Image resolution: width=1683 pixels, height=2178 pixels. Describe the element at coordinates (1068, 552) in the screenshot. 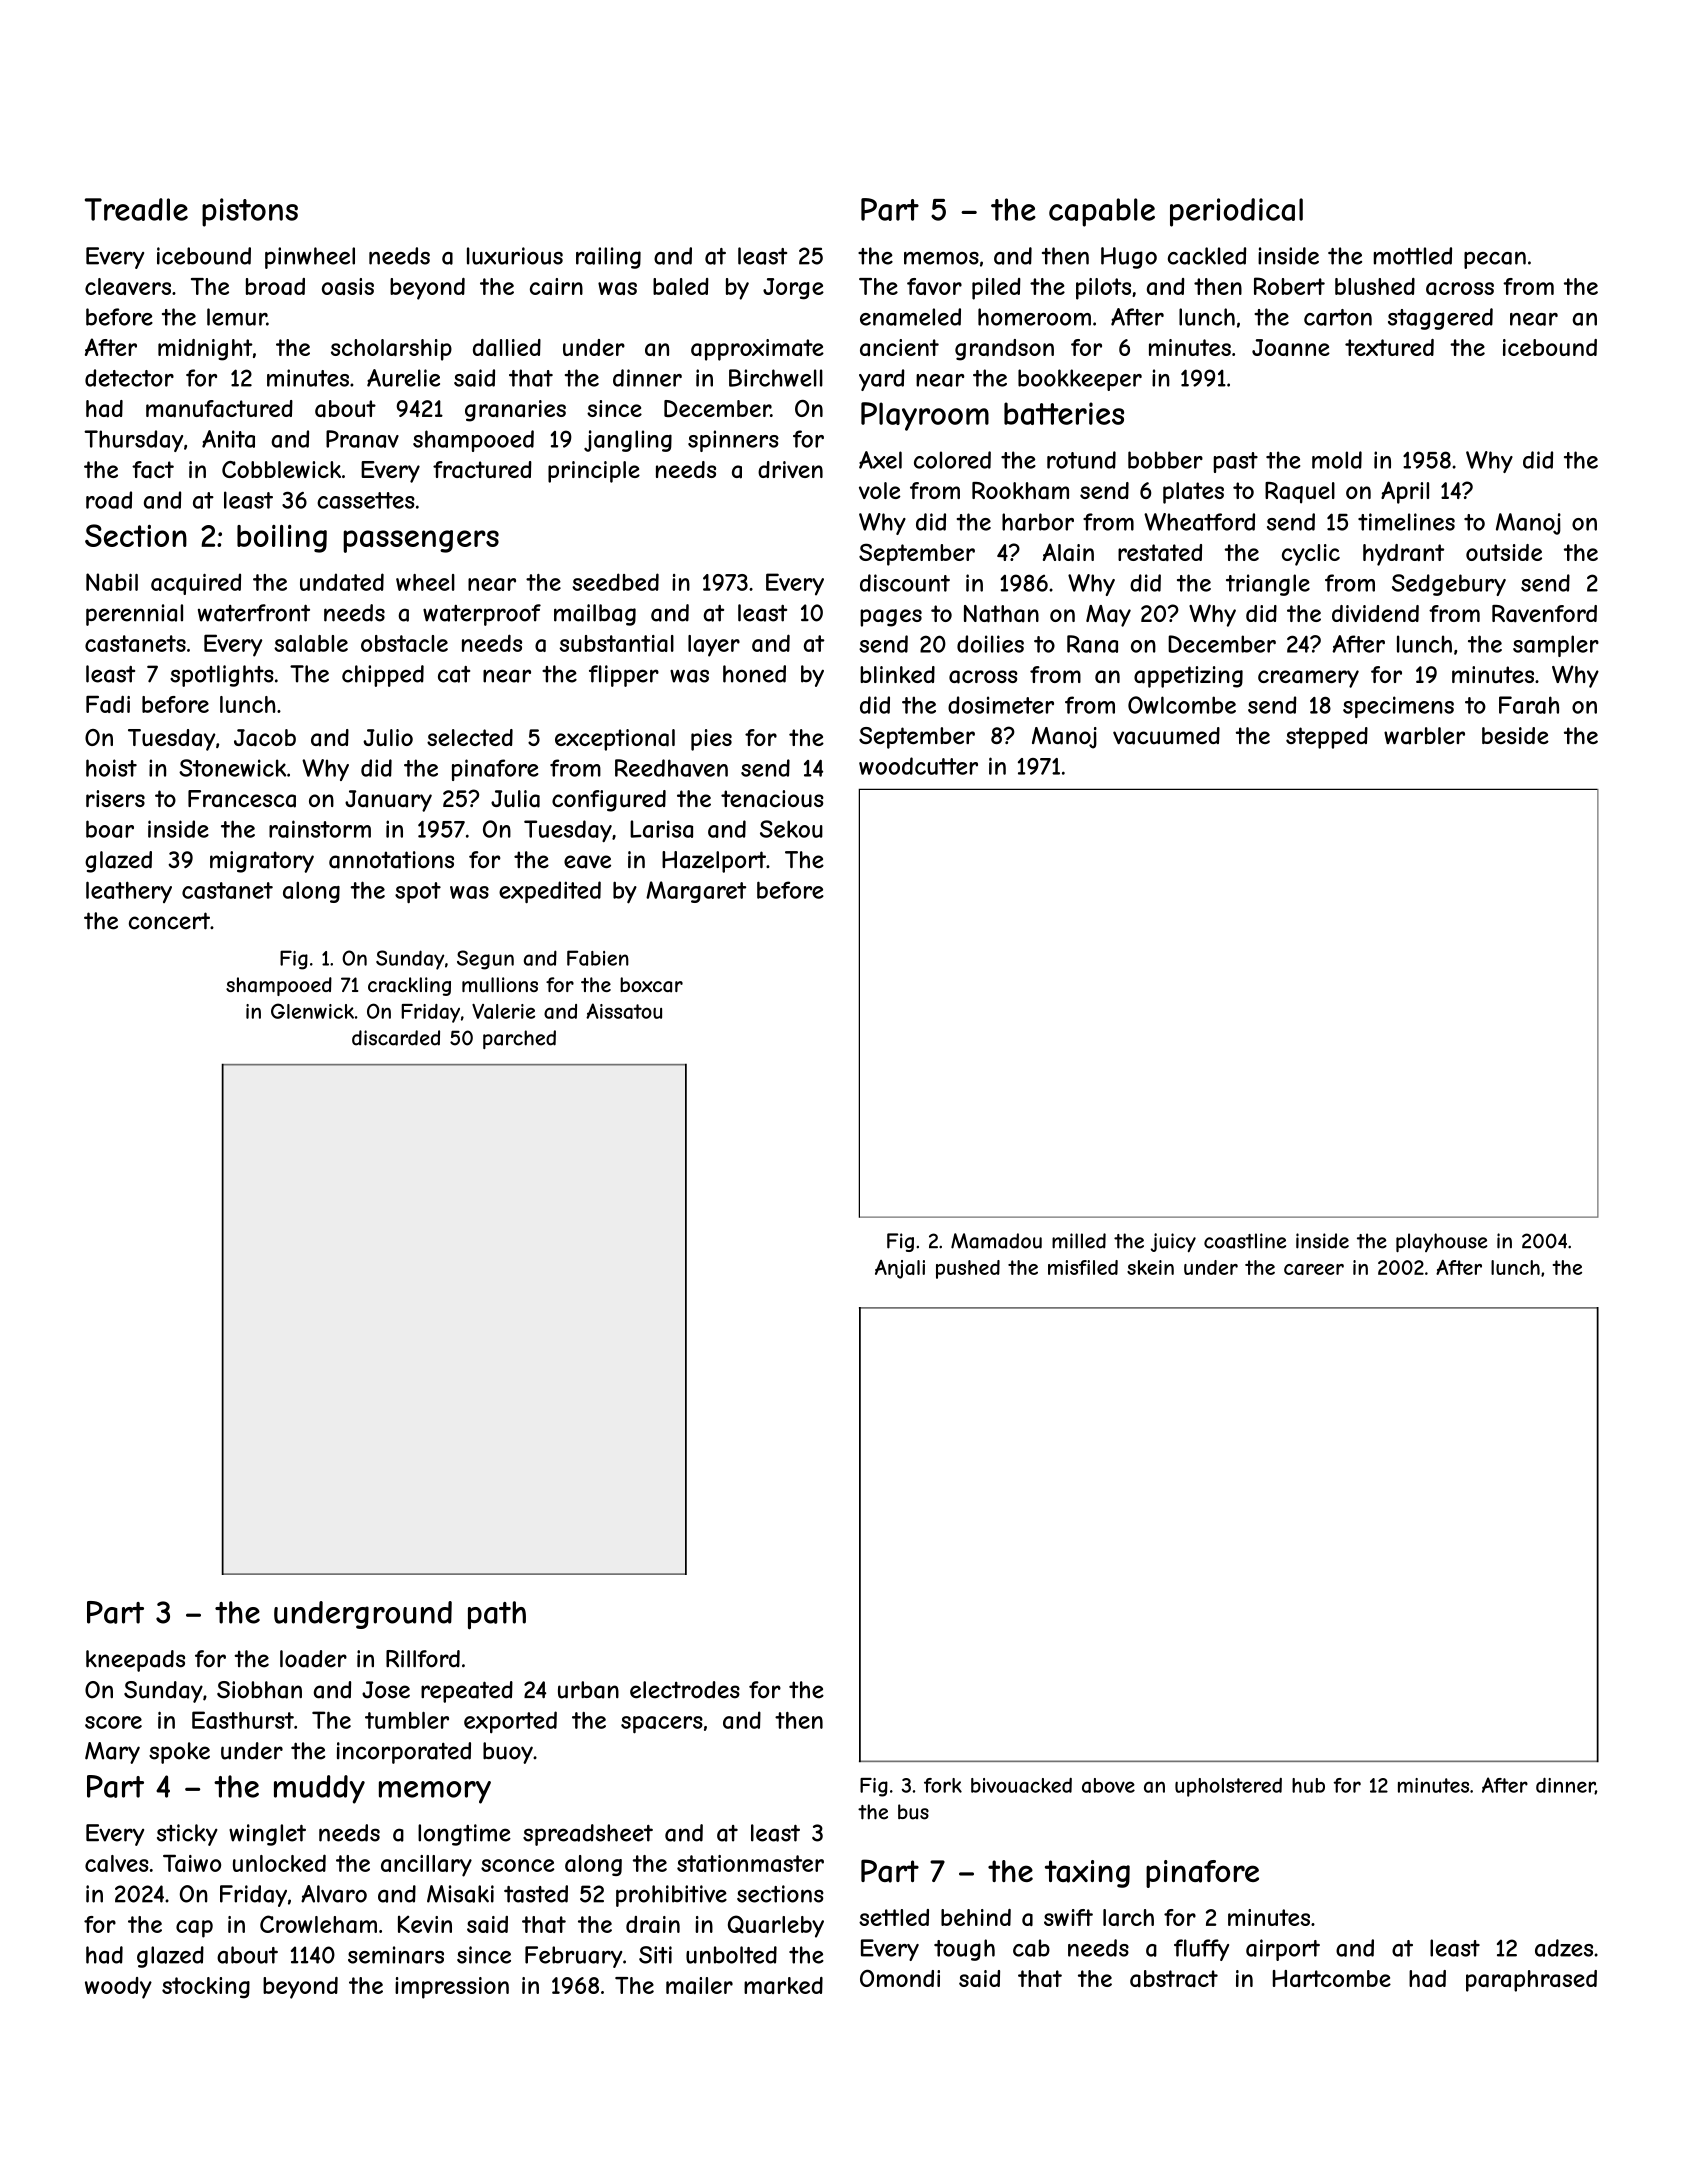

I see `Alain` at that location.
